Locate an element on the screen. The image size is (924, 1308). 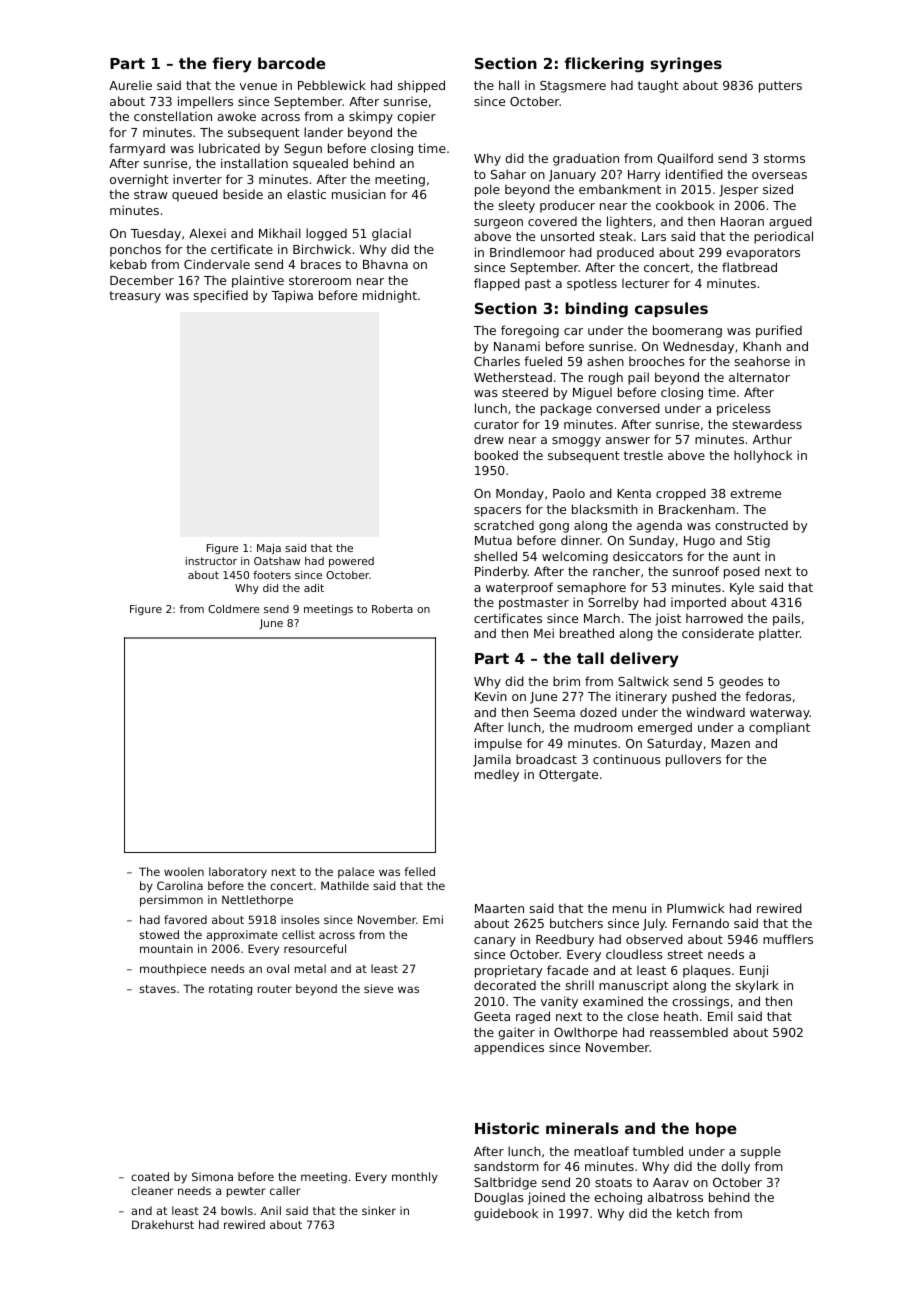
syringes is located at coordinates (686, 65).
